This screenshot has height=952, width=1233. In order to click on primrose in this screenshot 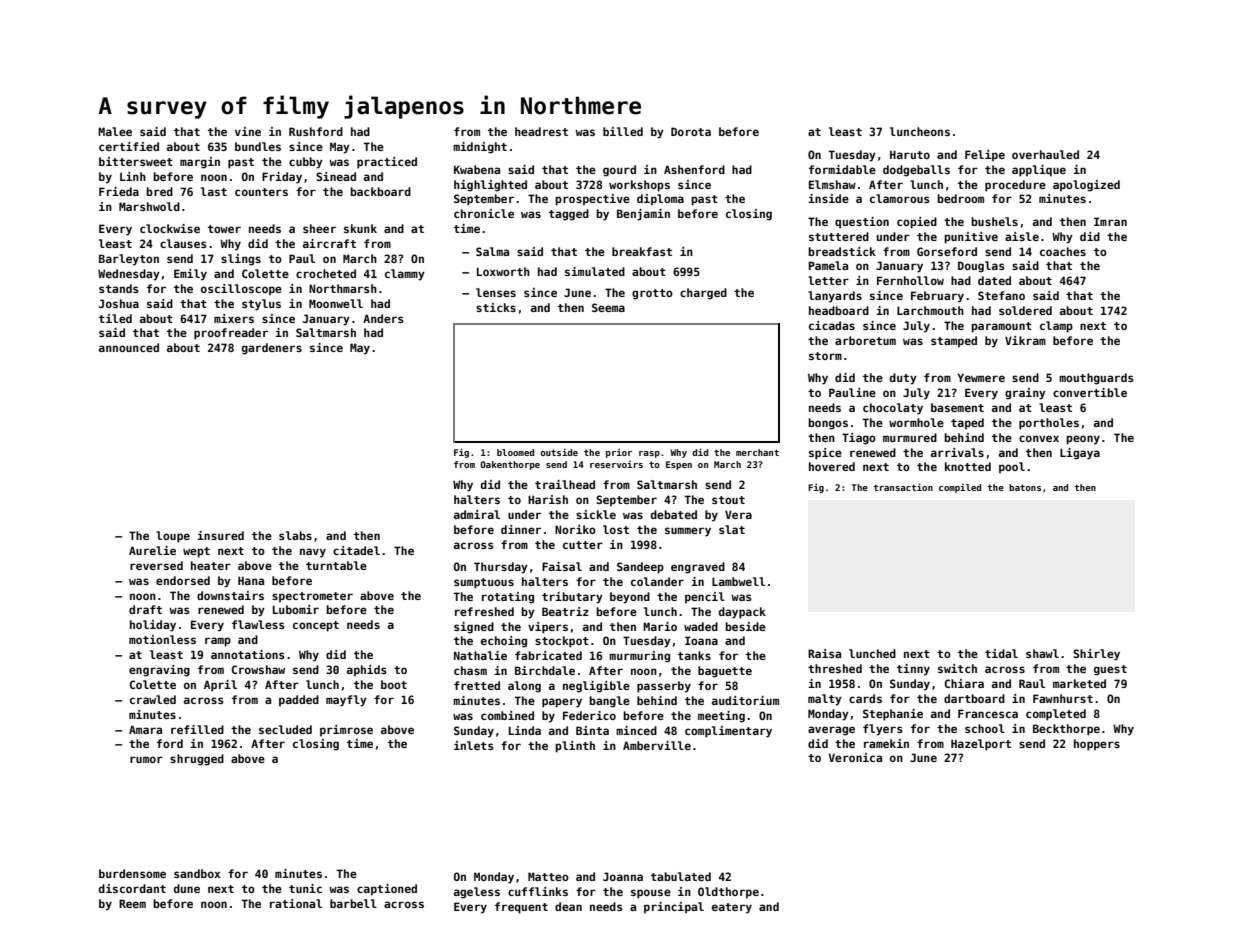, I will do `click(346, 731)`.
